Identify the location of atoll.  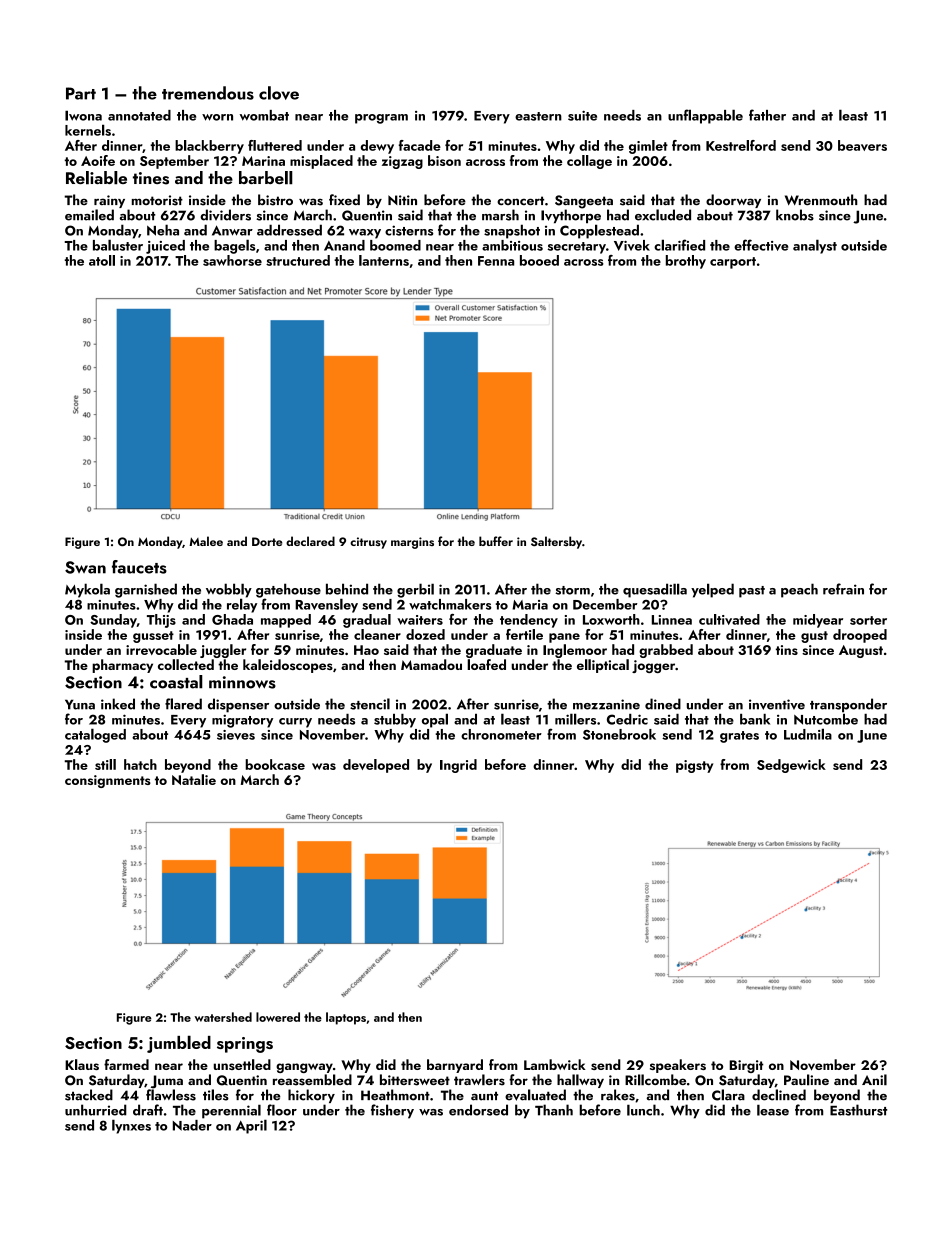
(102, 260).
